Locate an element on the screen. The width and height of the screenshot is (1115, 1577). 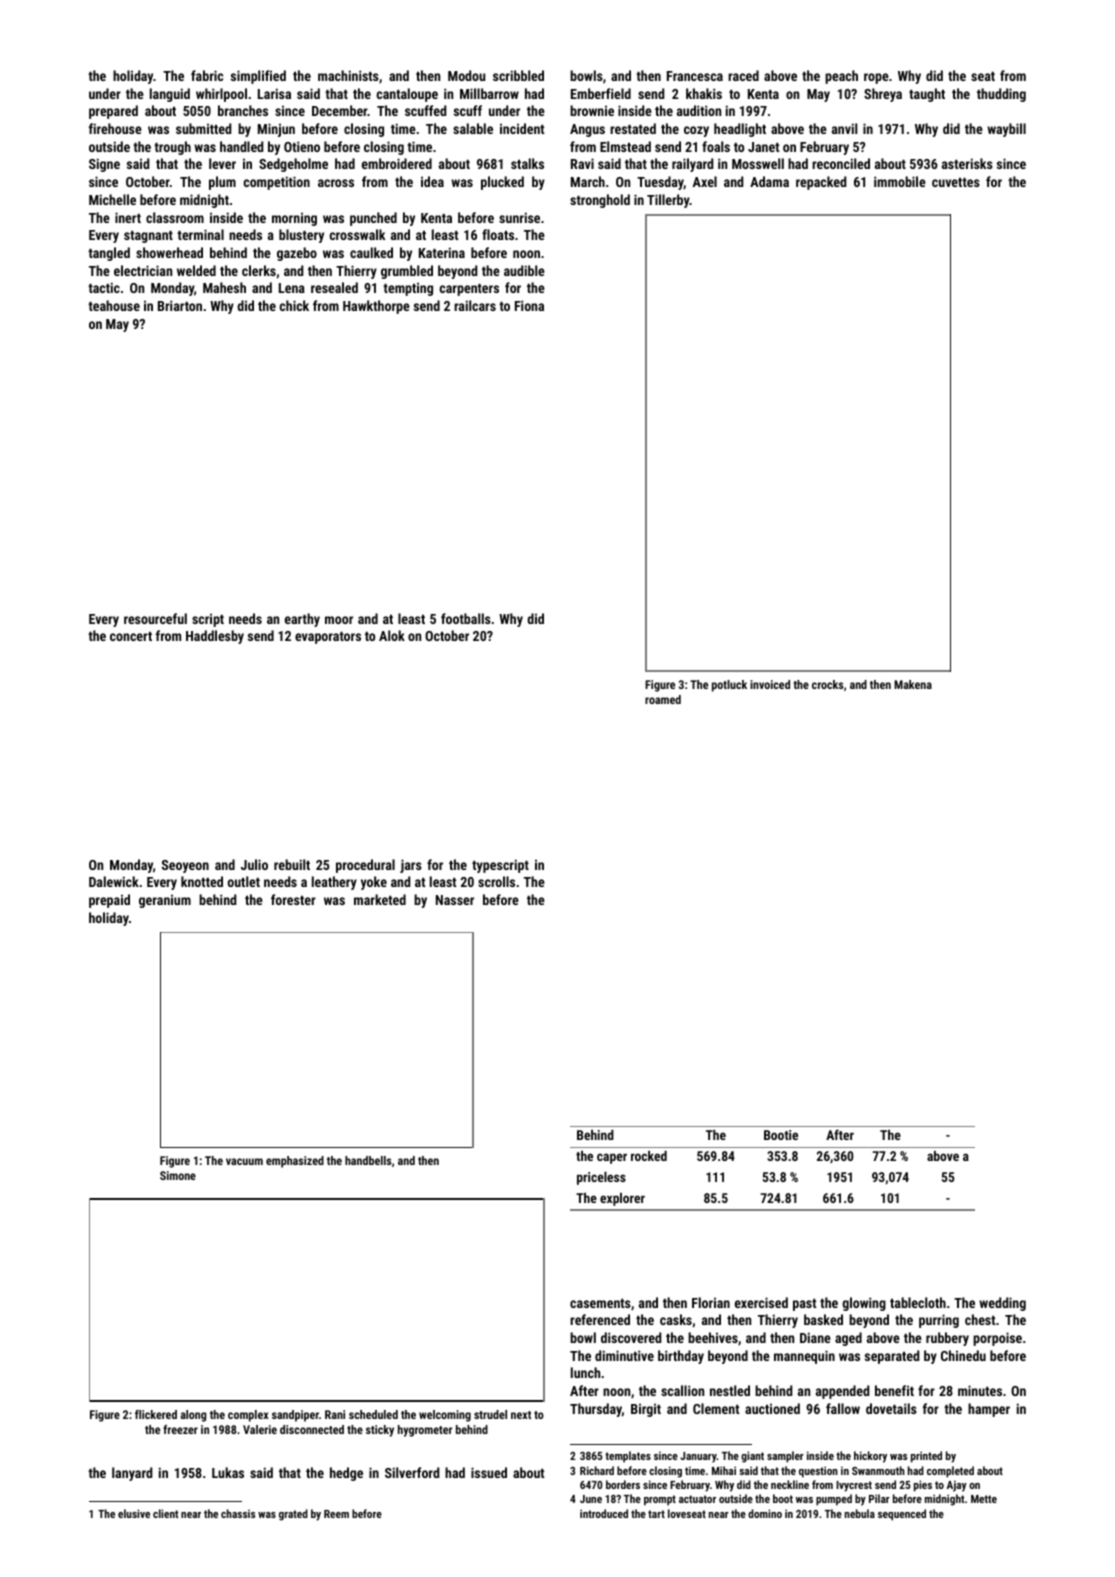
Dalewick is located at coordinates (114, 881).
